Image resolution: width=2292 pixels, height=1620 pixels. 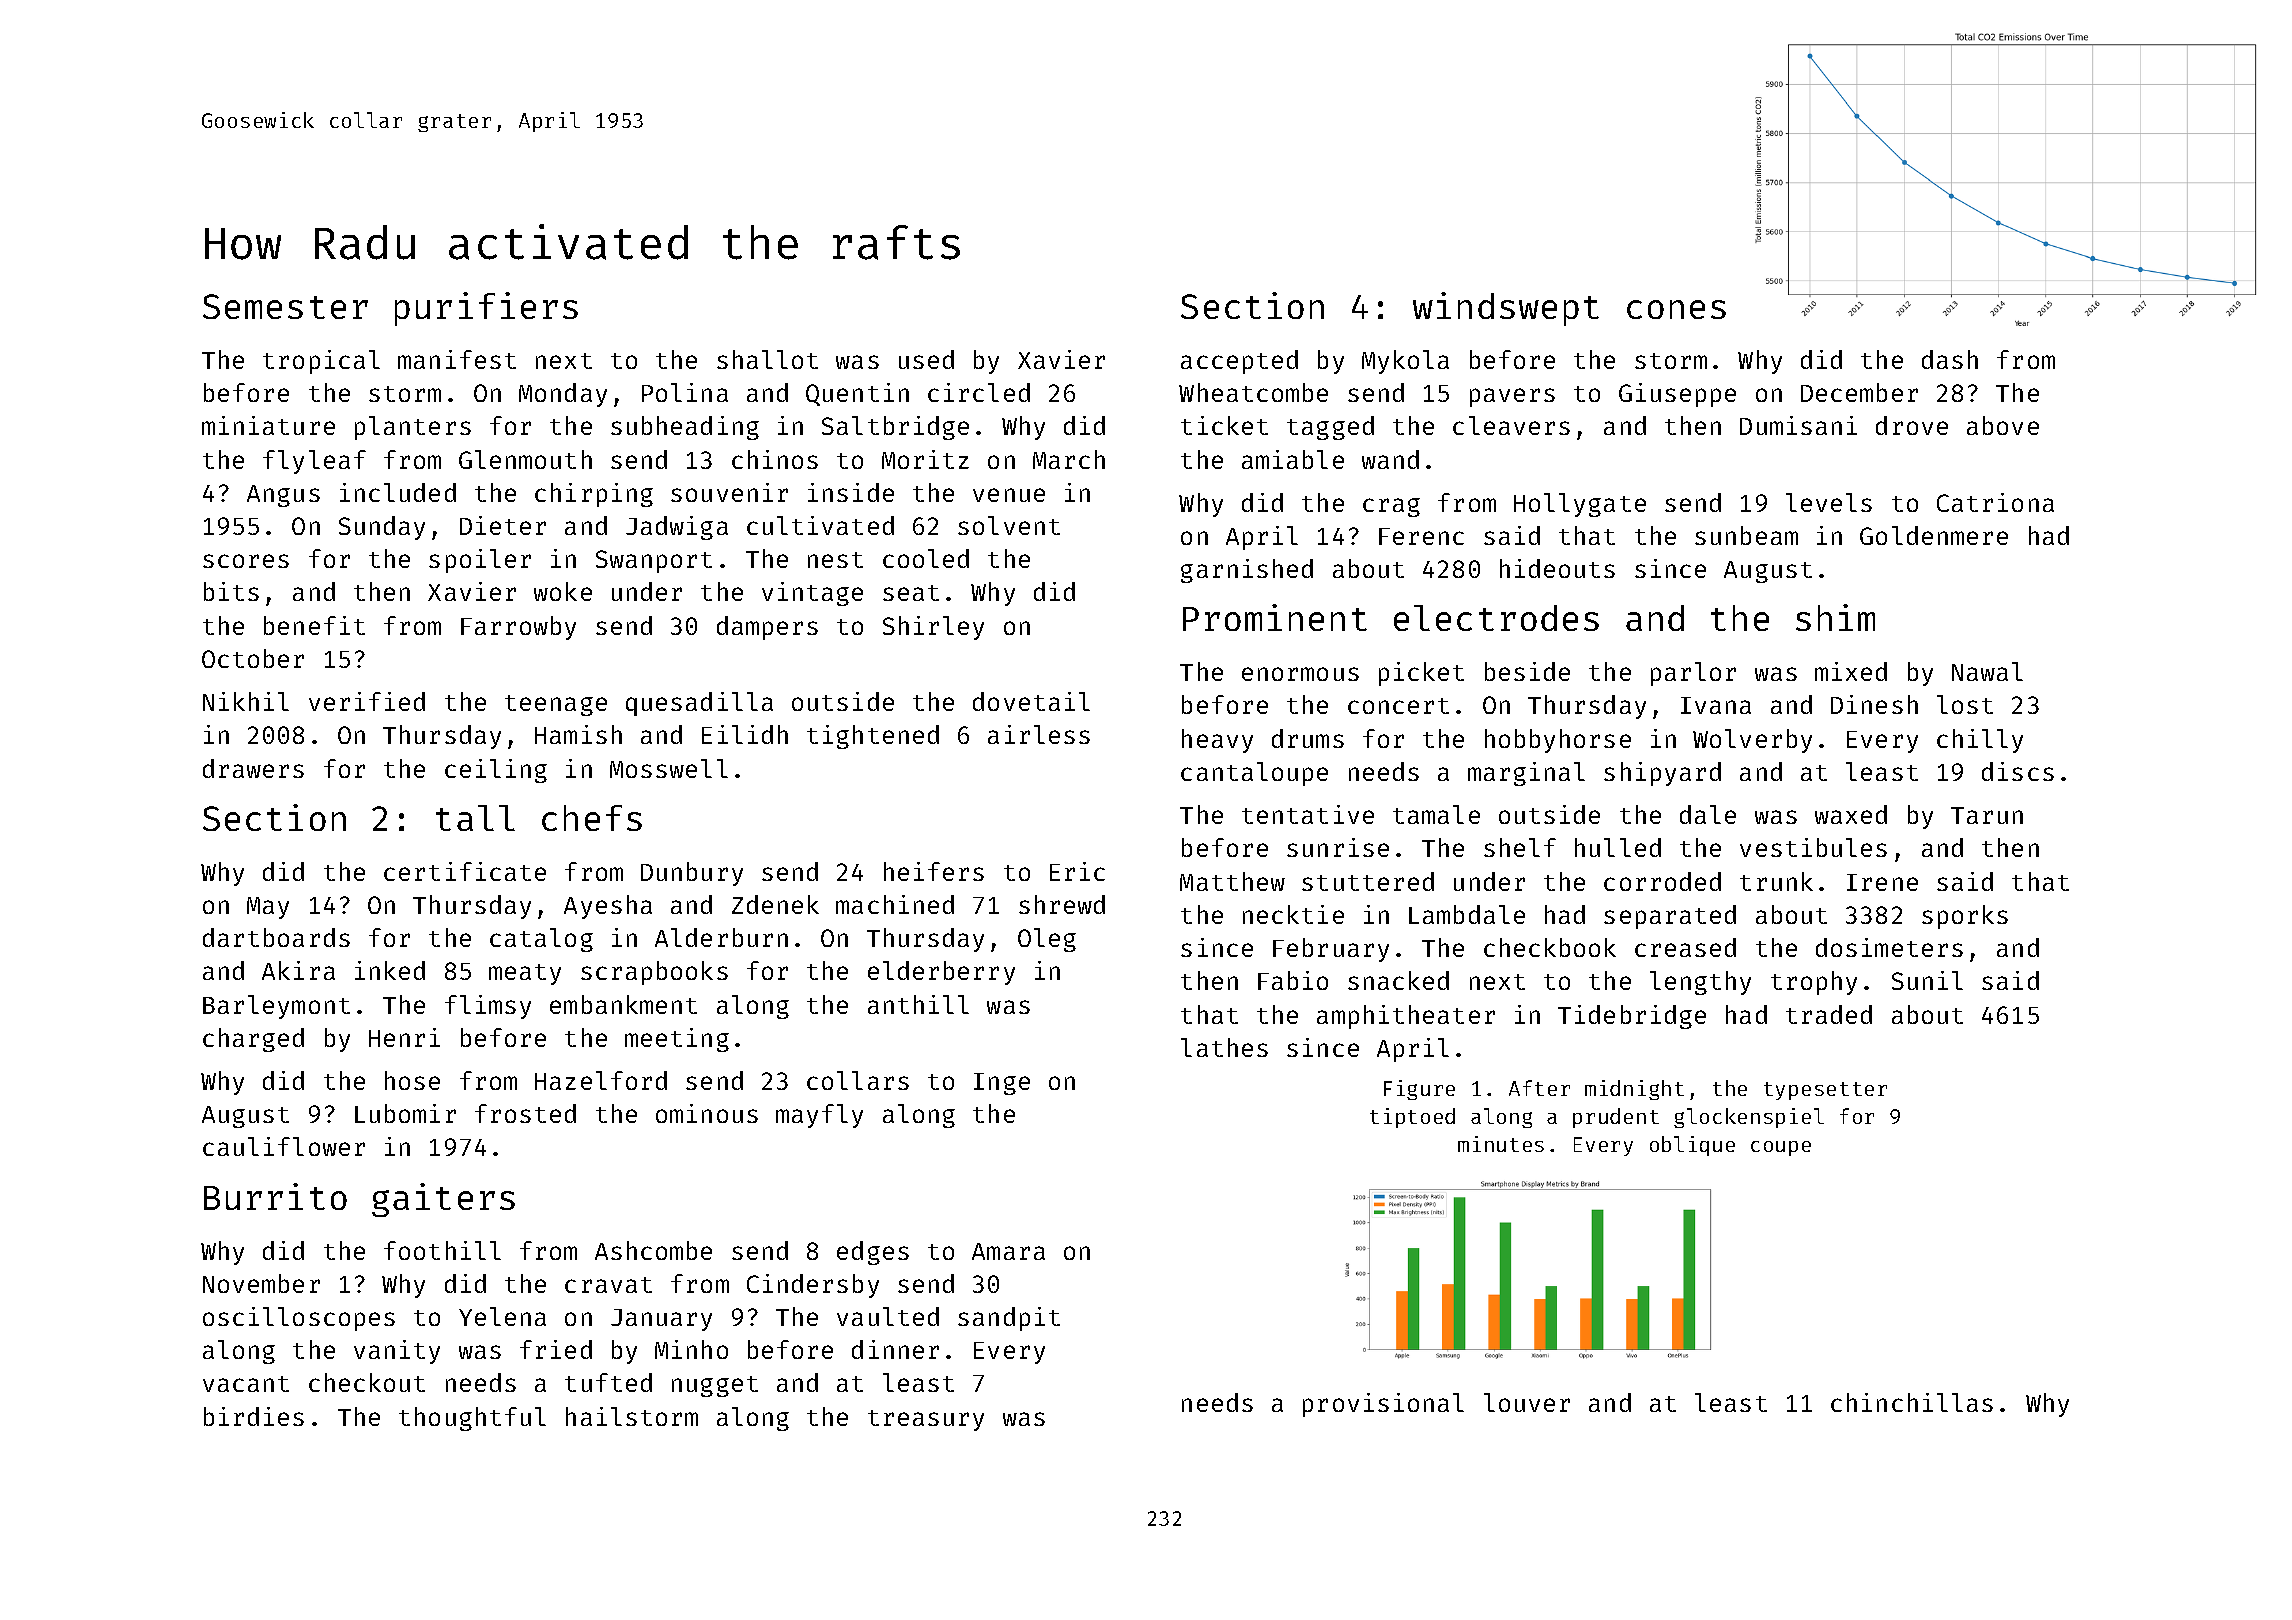 I want to click on lathes, so click(x=1224, y=1047).
